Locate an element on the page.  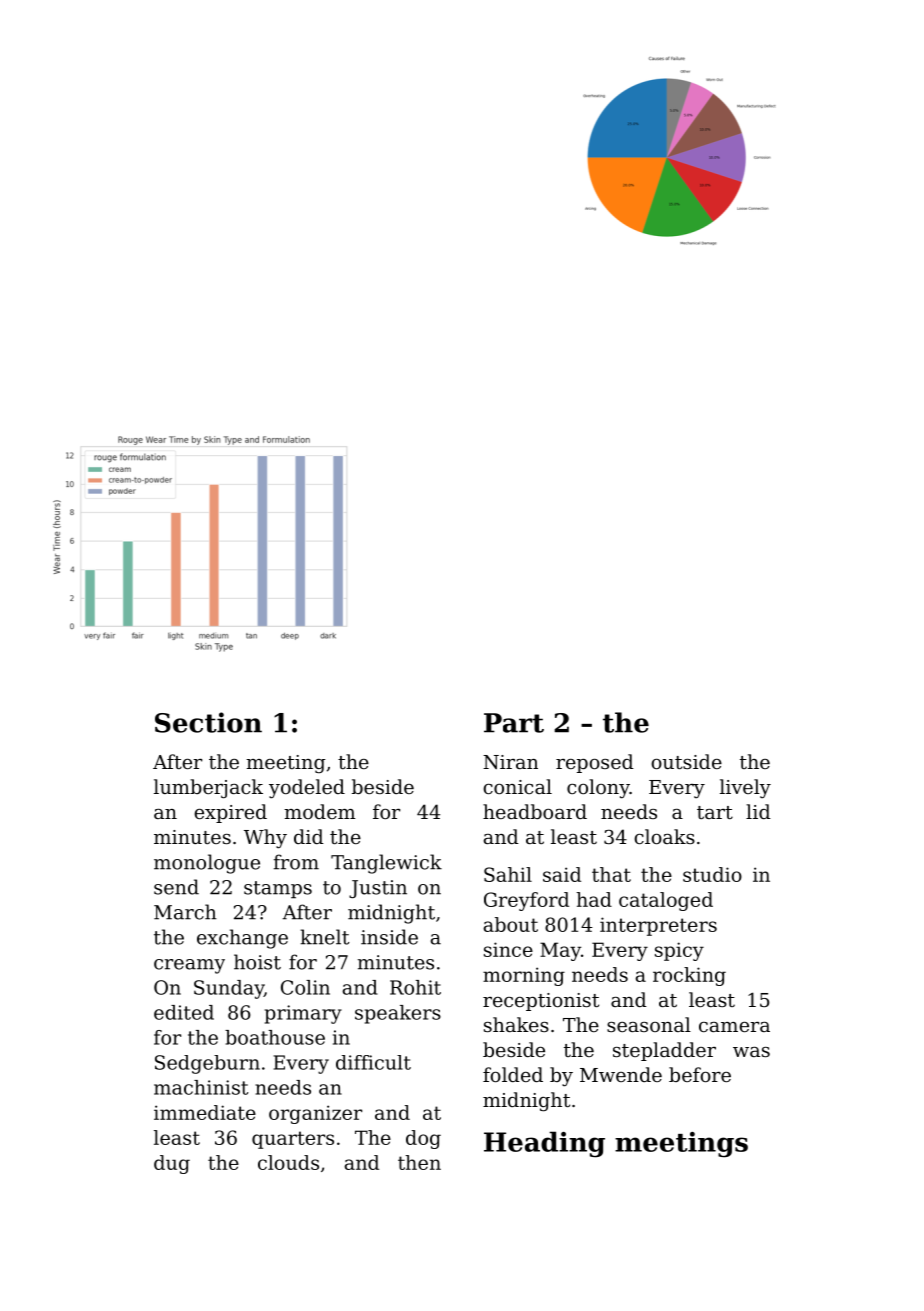
folded is located at coordinates (513, 1074).
